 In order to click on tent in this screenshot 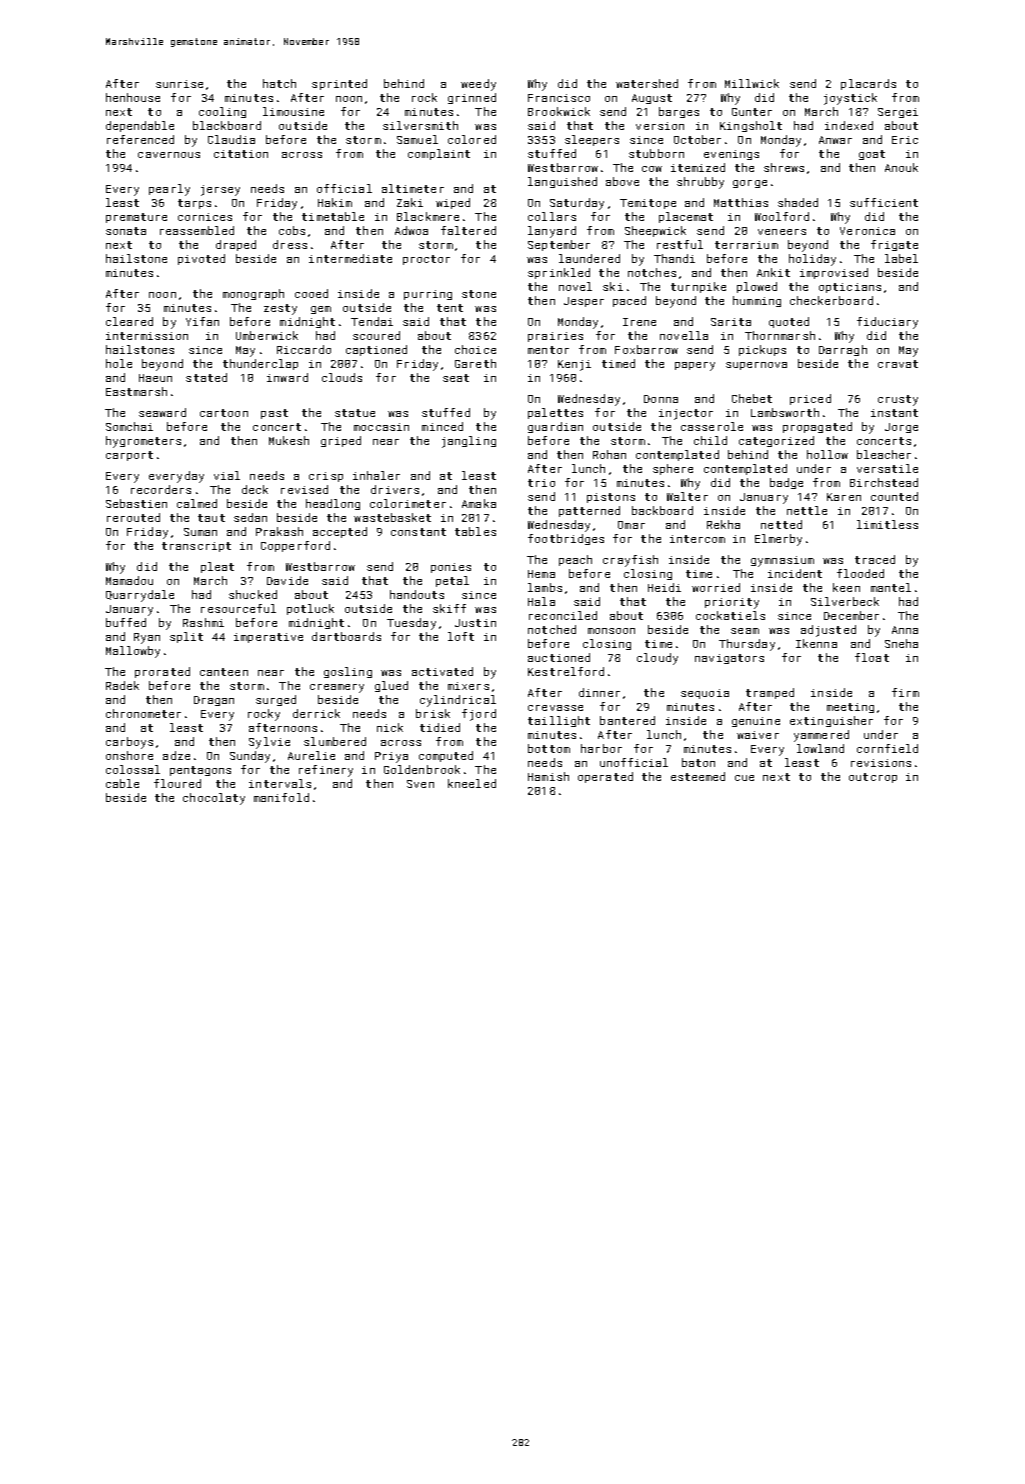, I will do `click(450, 308)`.
